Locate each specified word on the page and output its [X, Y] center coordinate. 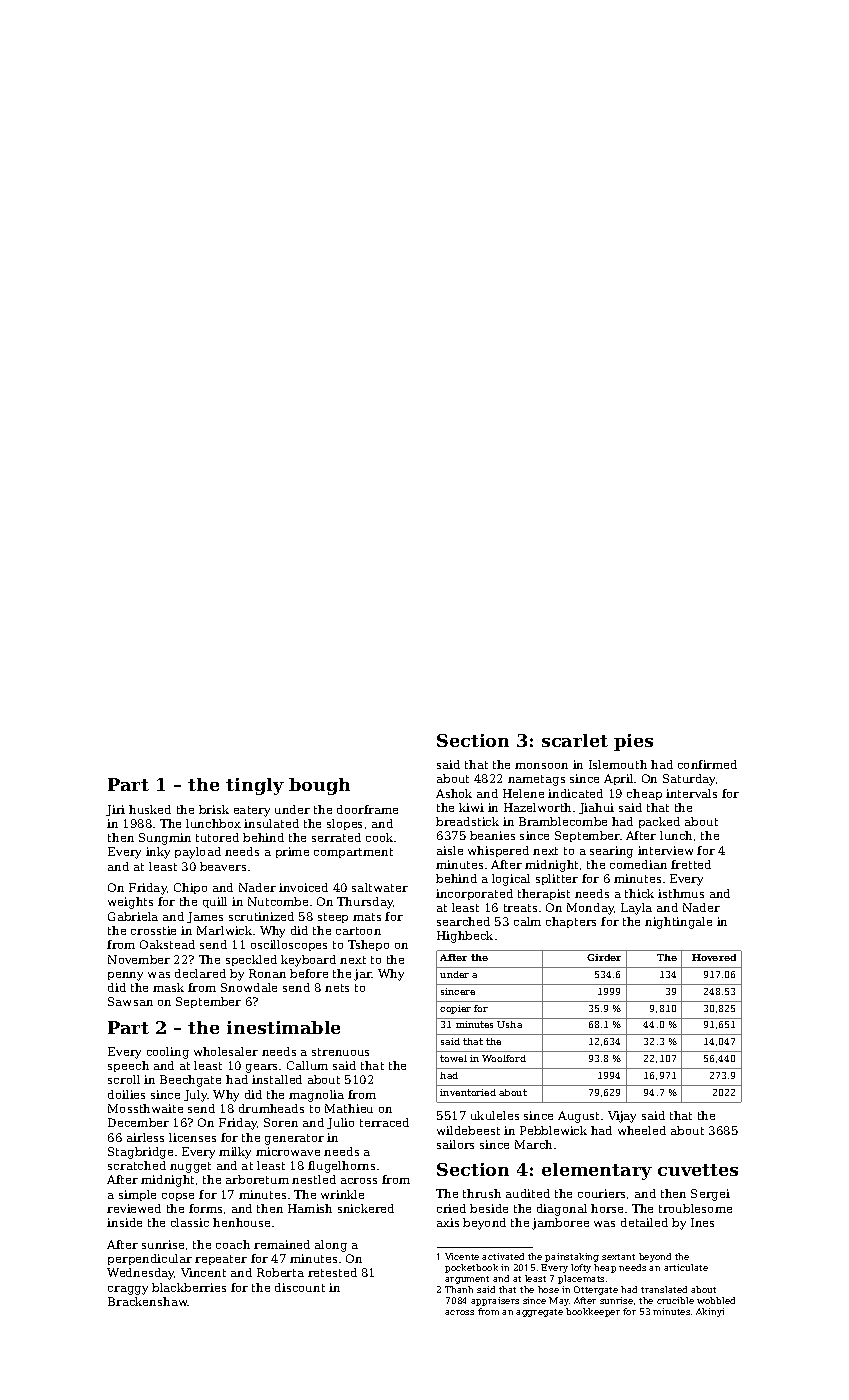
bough [319, 786]
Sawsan [130, 1001]
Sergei [710, 1195]
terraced [384, 1122]
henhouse [241, 1222]
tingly [255, 786]
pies [633, 742]
